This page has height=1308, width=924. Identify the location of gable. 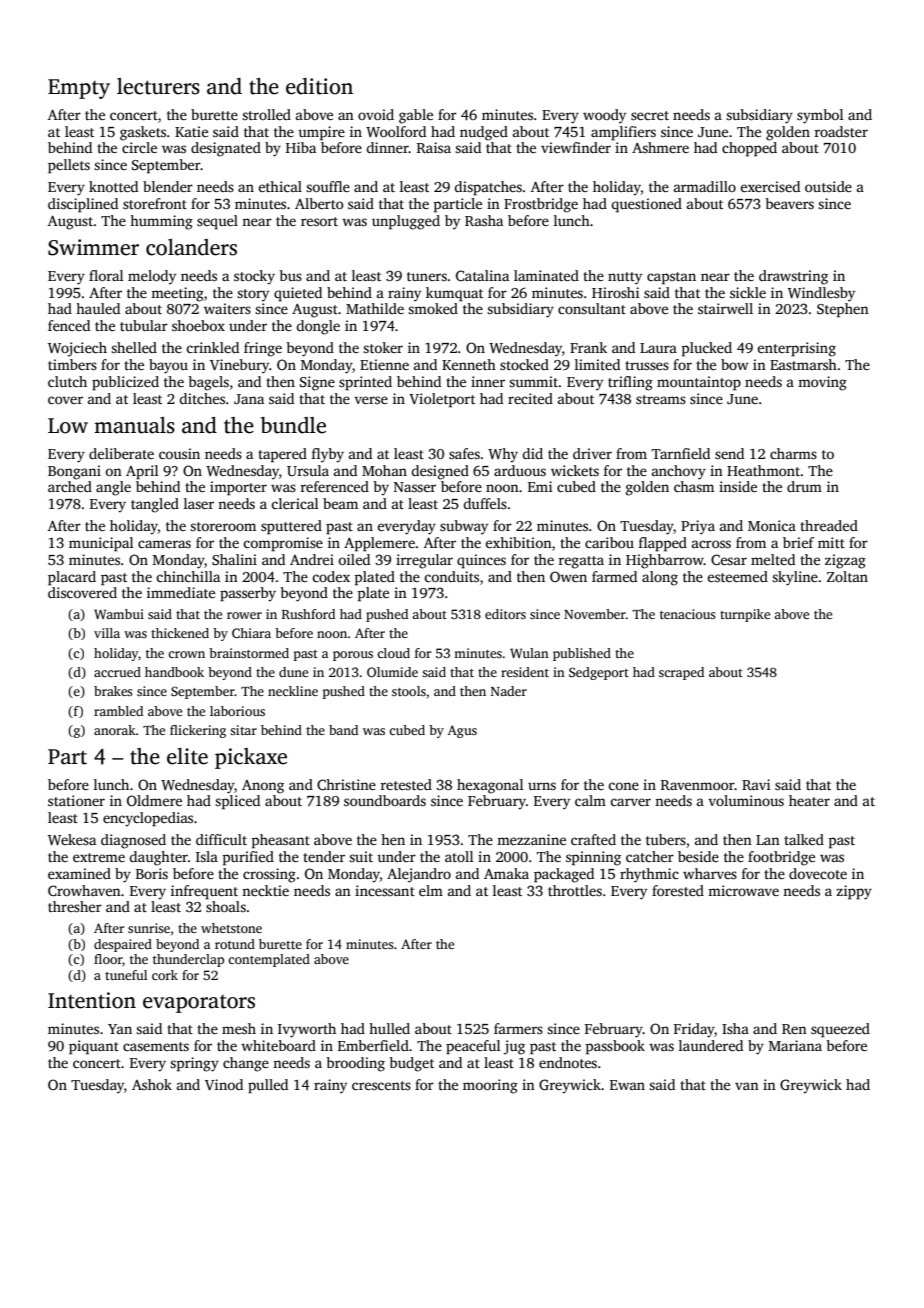
(416, 116).
